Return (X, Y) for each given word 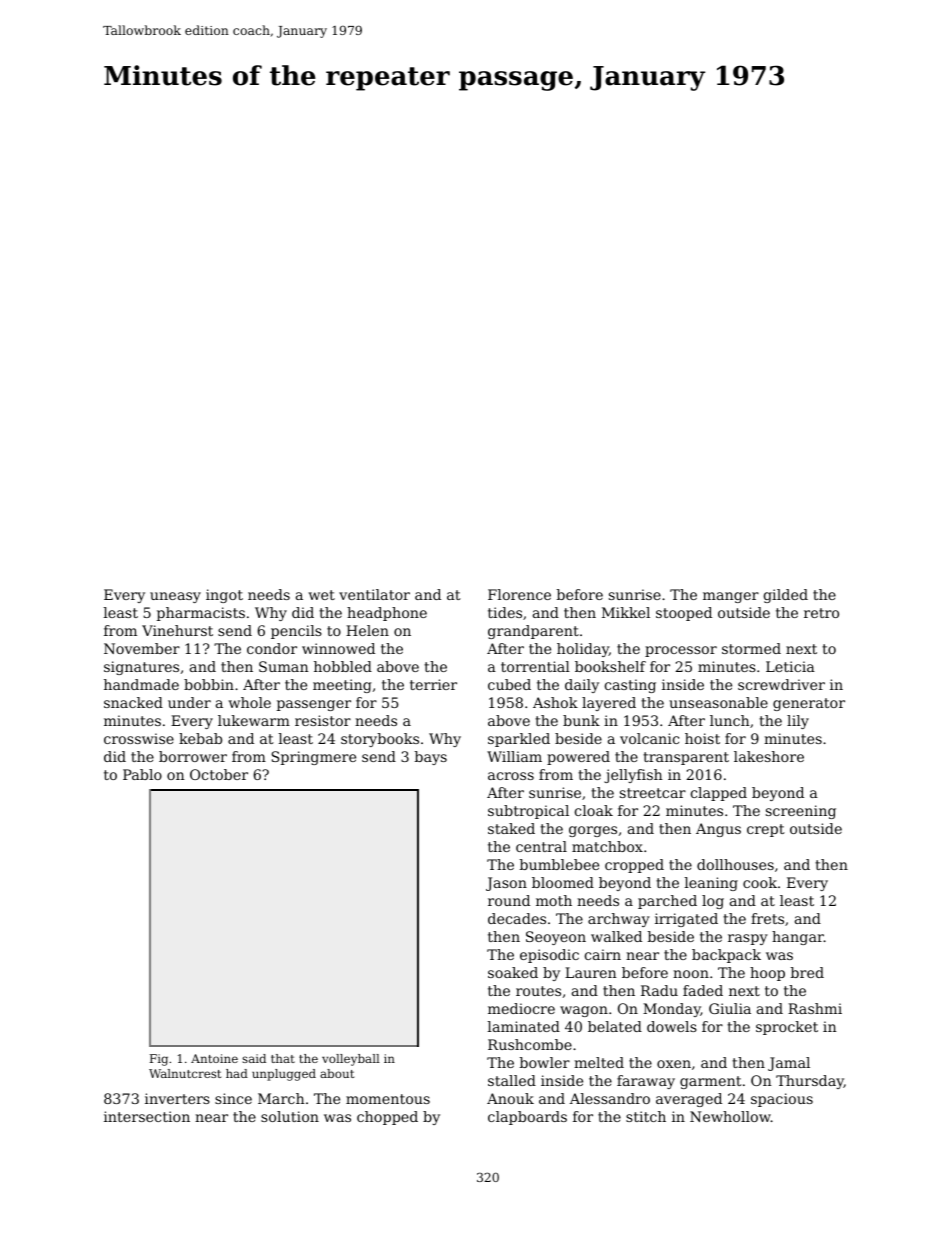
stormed (751, 648)
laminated (524, 1026)
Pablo (142, 774)
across (511, 776)
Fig (159, 1060)
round (509, 900)
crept (766, 830)
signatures (141, 668)
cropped (634, 866)
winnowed (338, 648)
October (219, 774)
